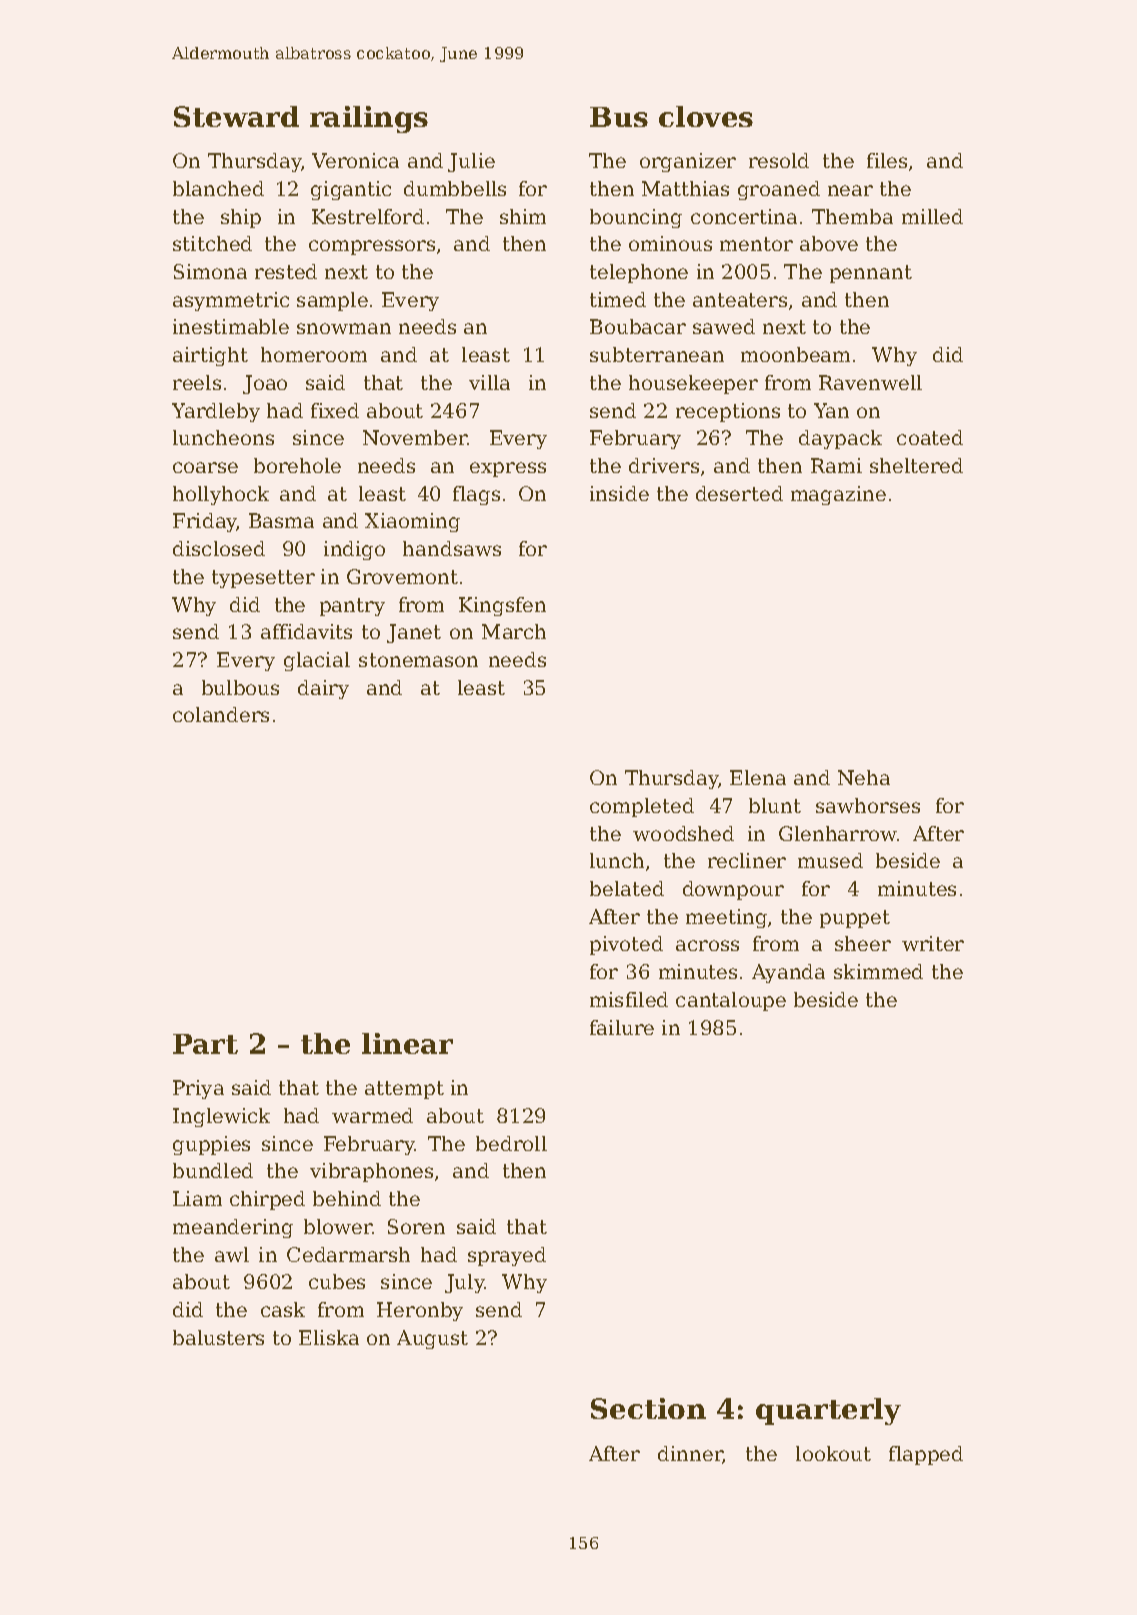  What do you see at coordinates (471, 162) in the screenshot?
I see `Julie` at bounding box center [471, 162].
